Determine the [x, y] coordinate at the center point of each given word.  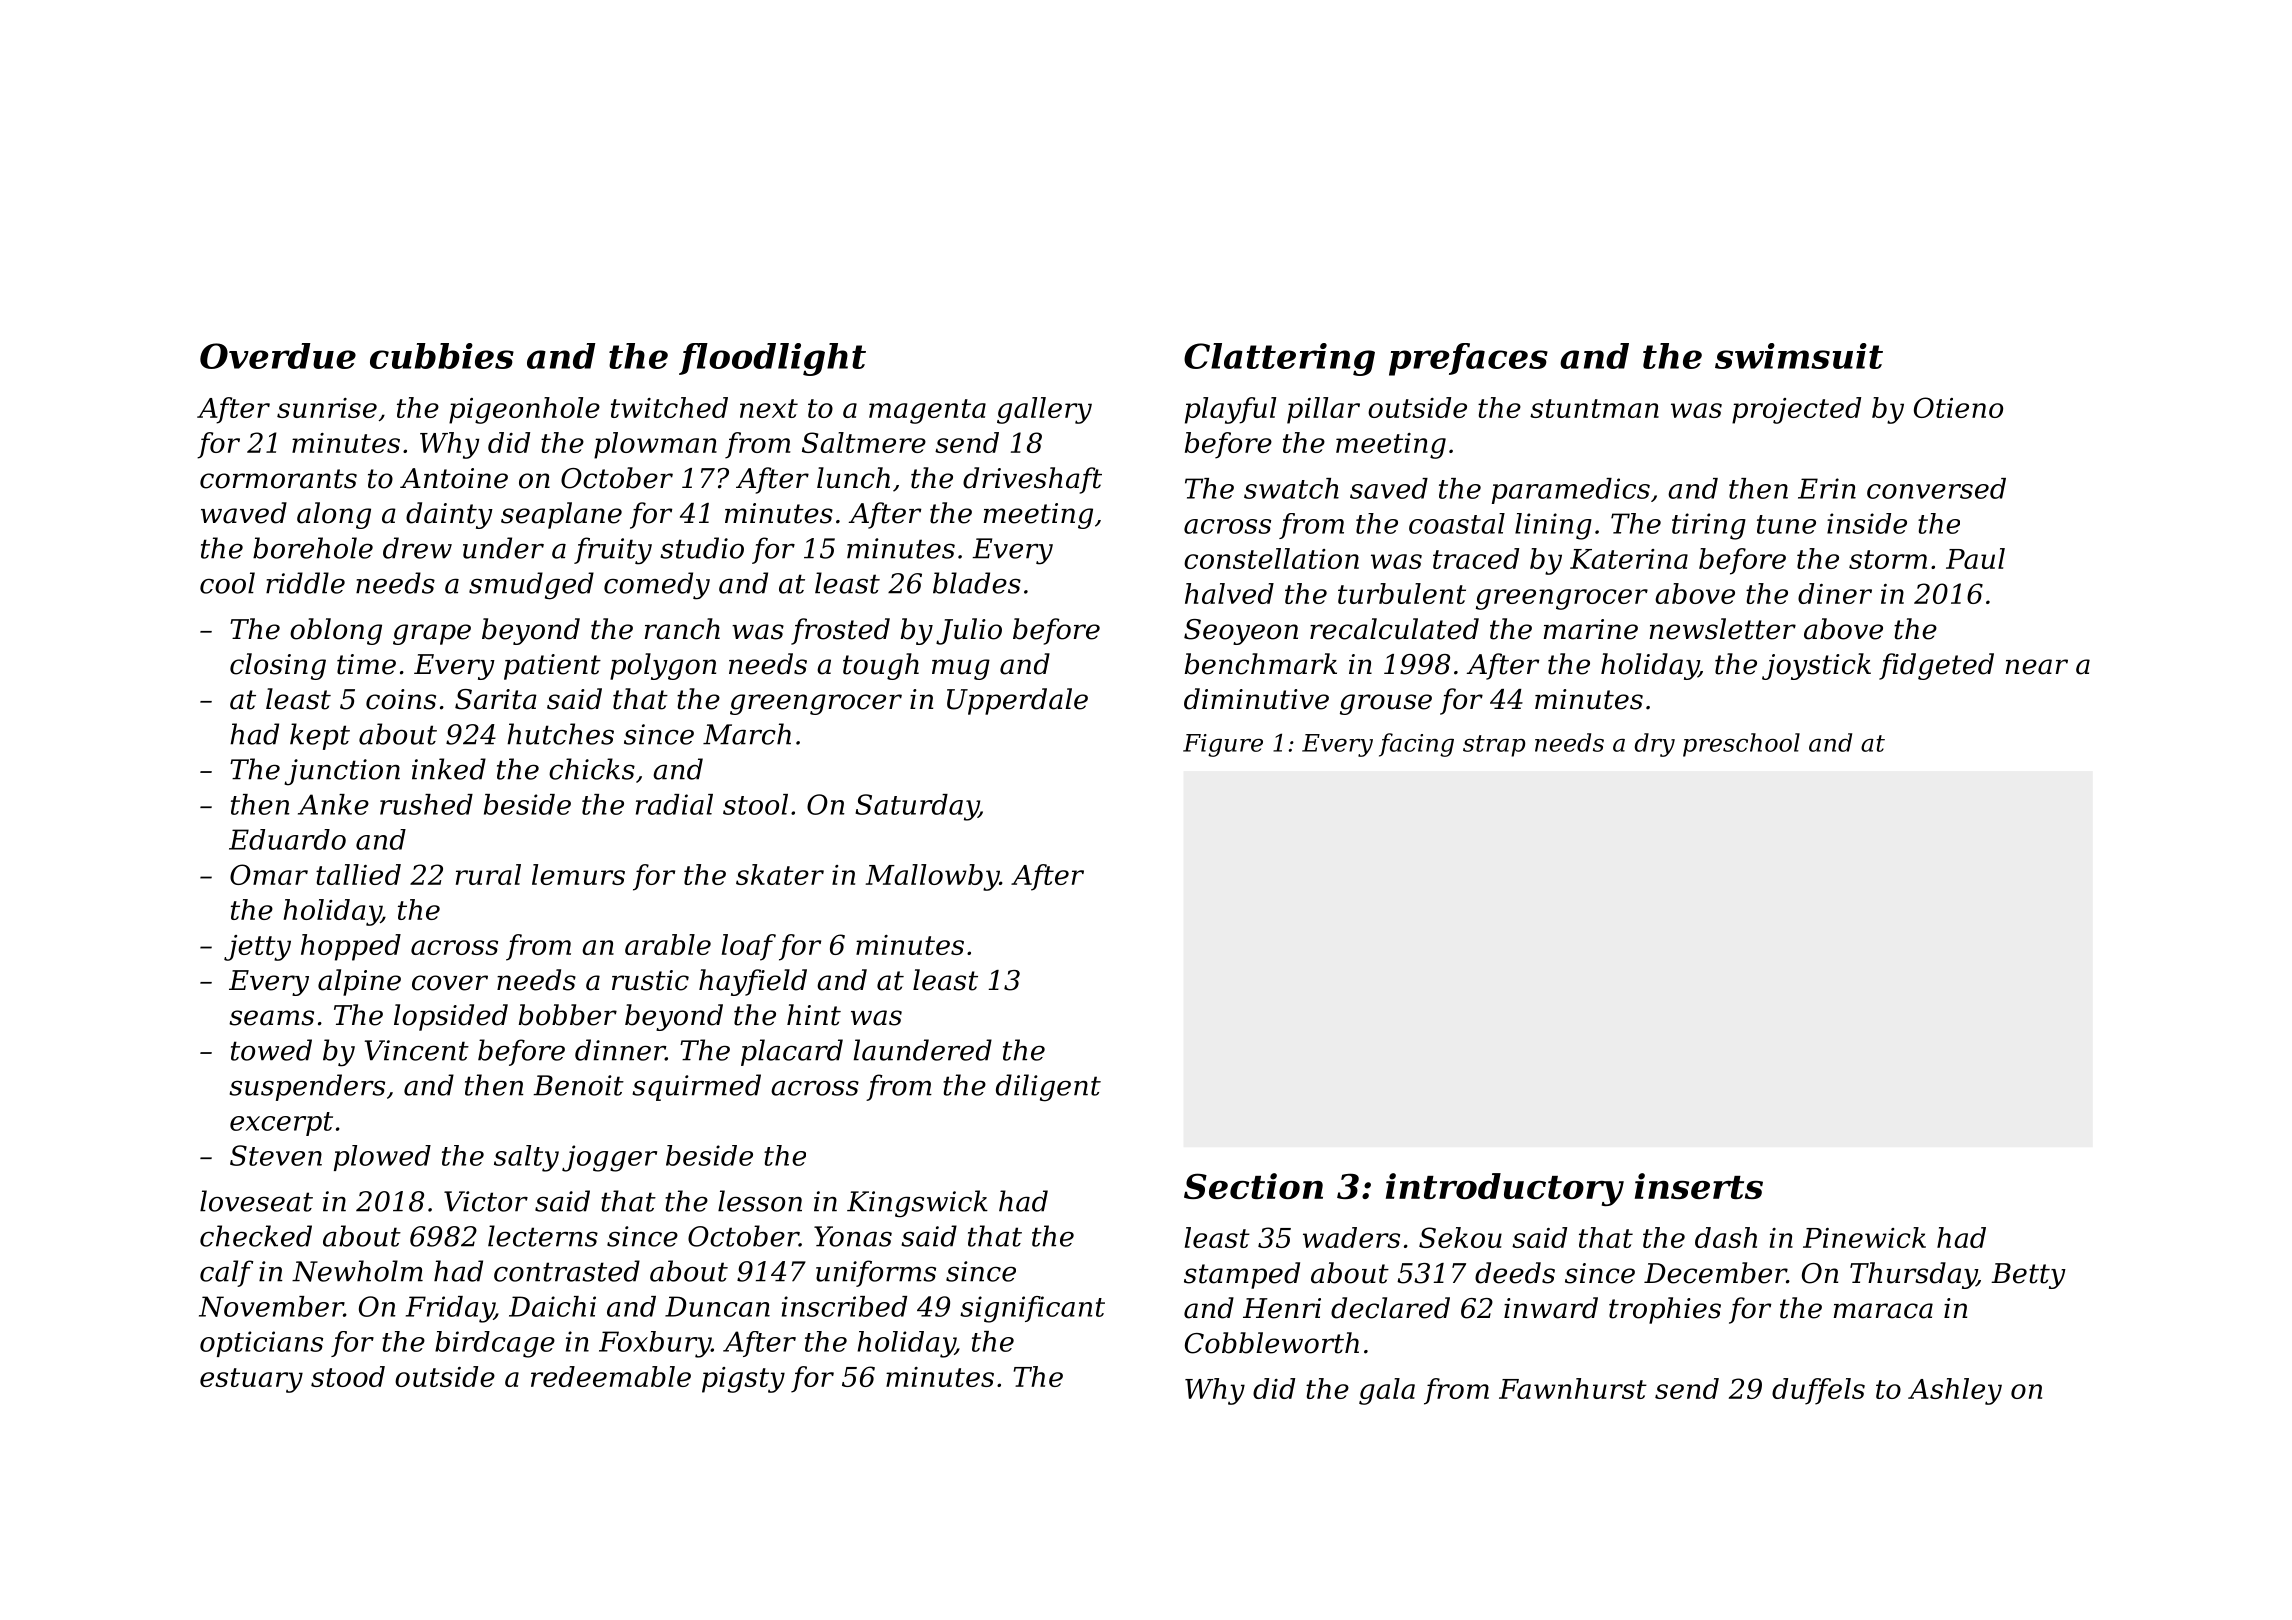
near [2037, 667]
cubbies [442, 356]
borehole [313, 548]
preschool [1741, 745]
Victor [486, 1201]
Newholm [357, 1271]
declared [1390, 1308]
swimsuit [1799, 356]
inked [449, 769]
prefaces [1468, 359]
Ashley [1955, 1391]
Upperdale [1017, 701]
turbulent [1402, 593]
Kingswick [917, 1204]
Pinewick [1864, 1237]
